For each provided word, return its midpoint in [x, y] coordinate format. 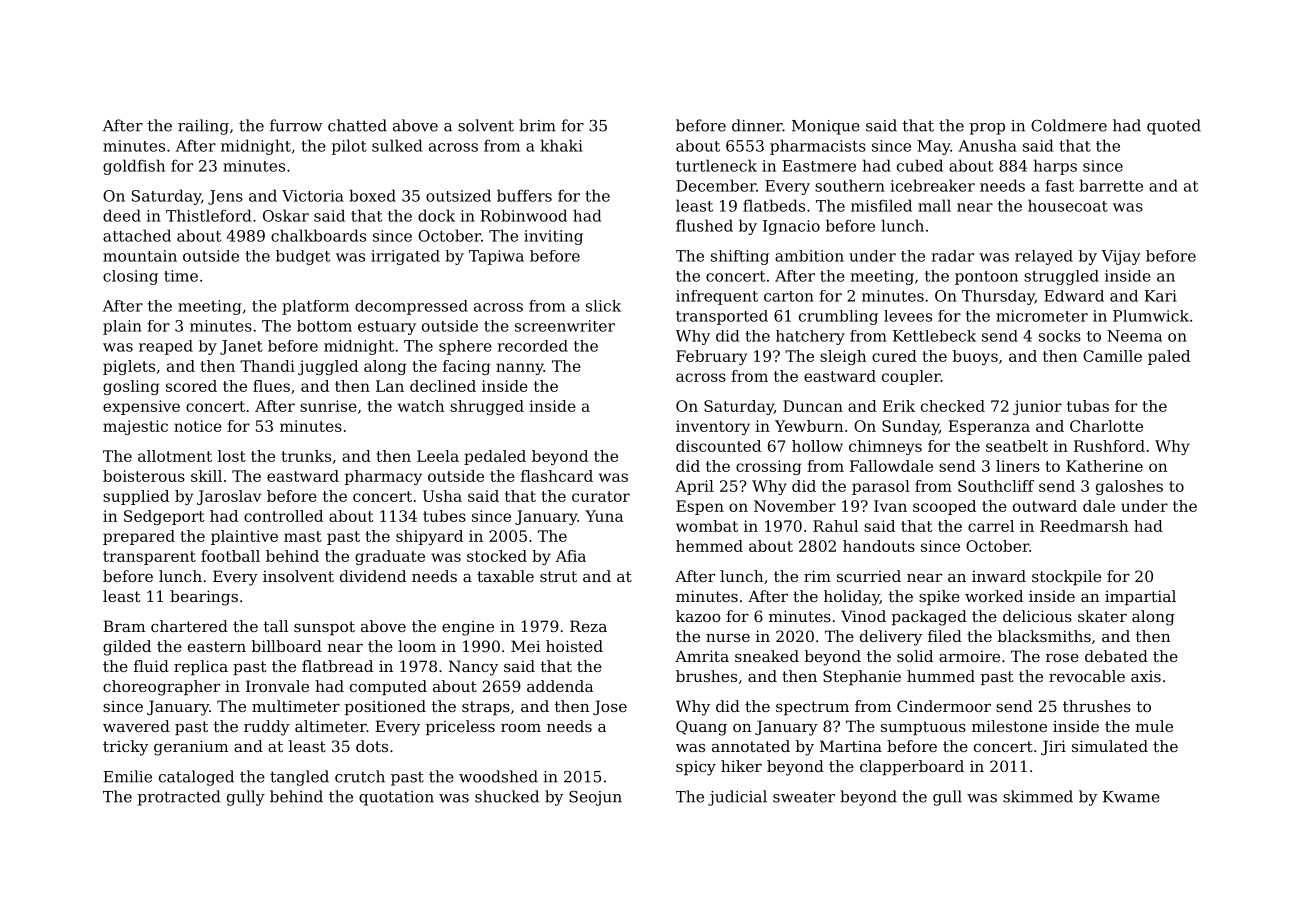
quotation [396, 798]
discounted [718, 446]
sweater [804, 797]
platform [315, 307]
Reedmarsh [1084, 526]
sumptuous [923, 728]
